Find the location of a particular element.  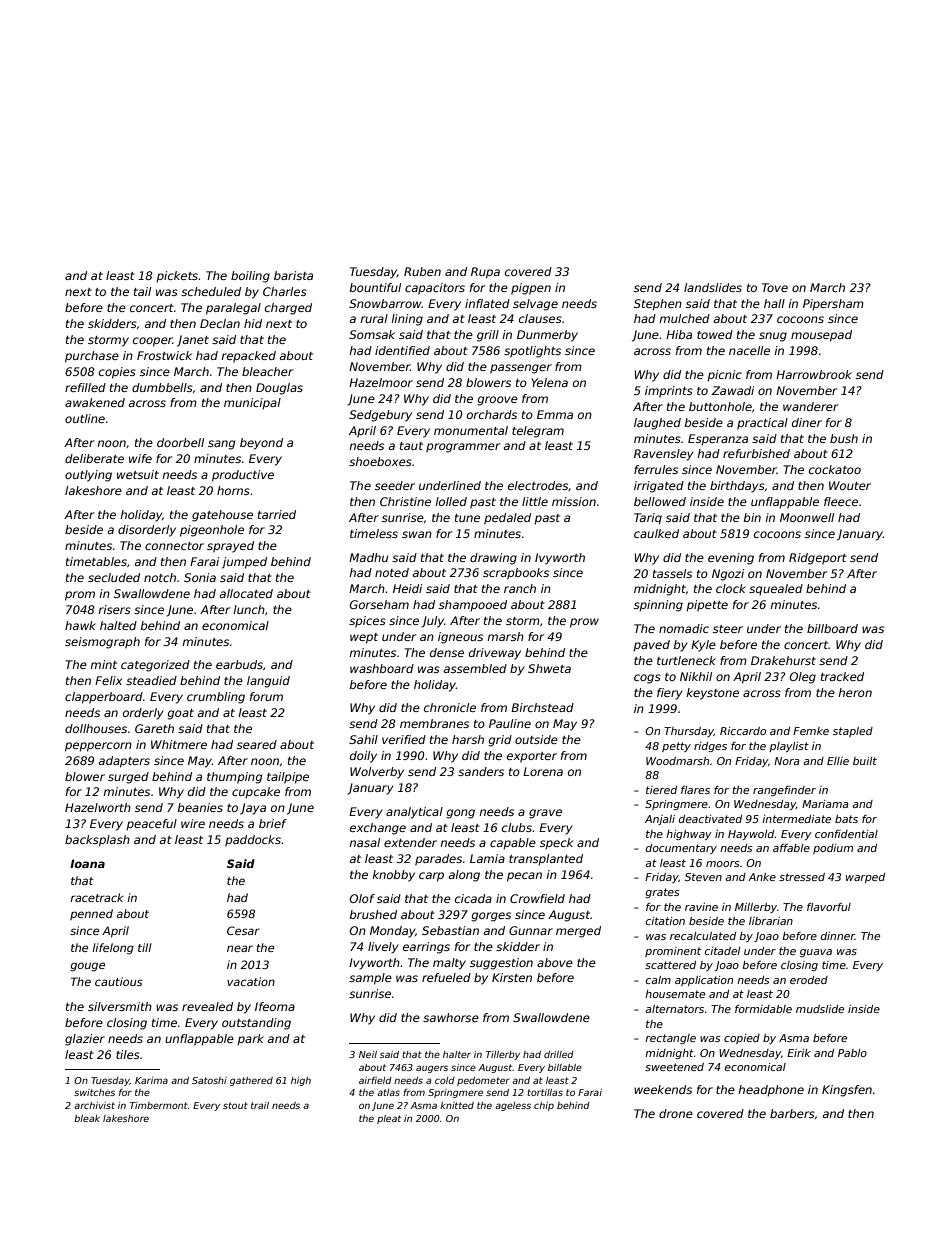

Esperanza is located at coordinates (718, 440).
